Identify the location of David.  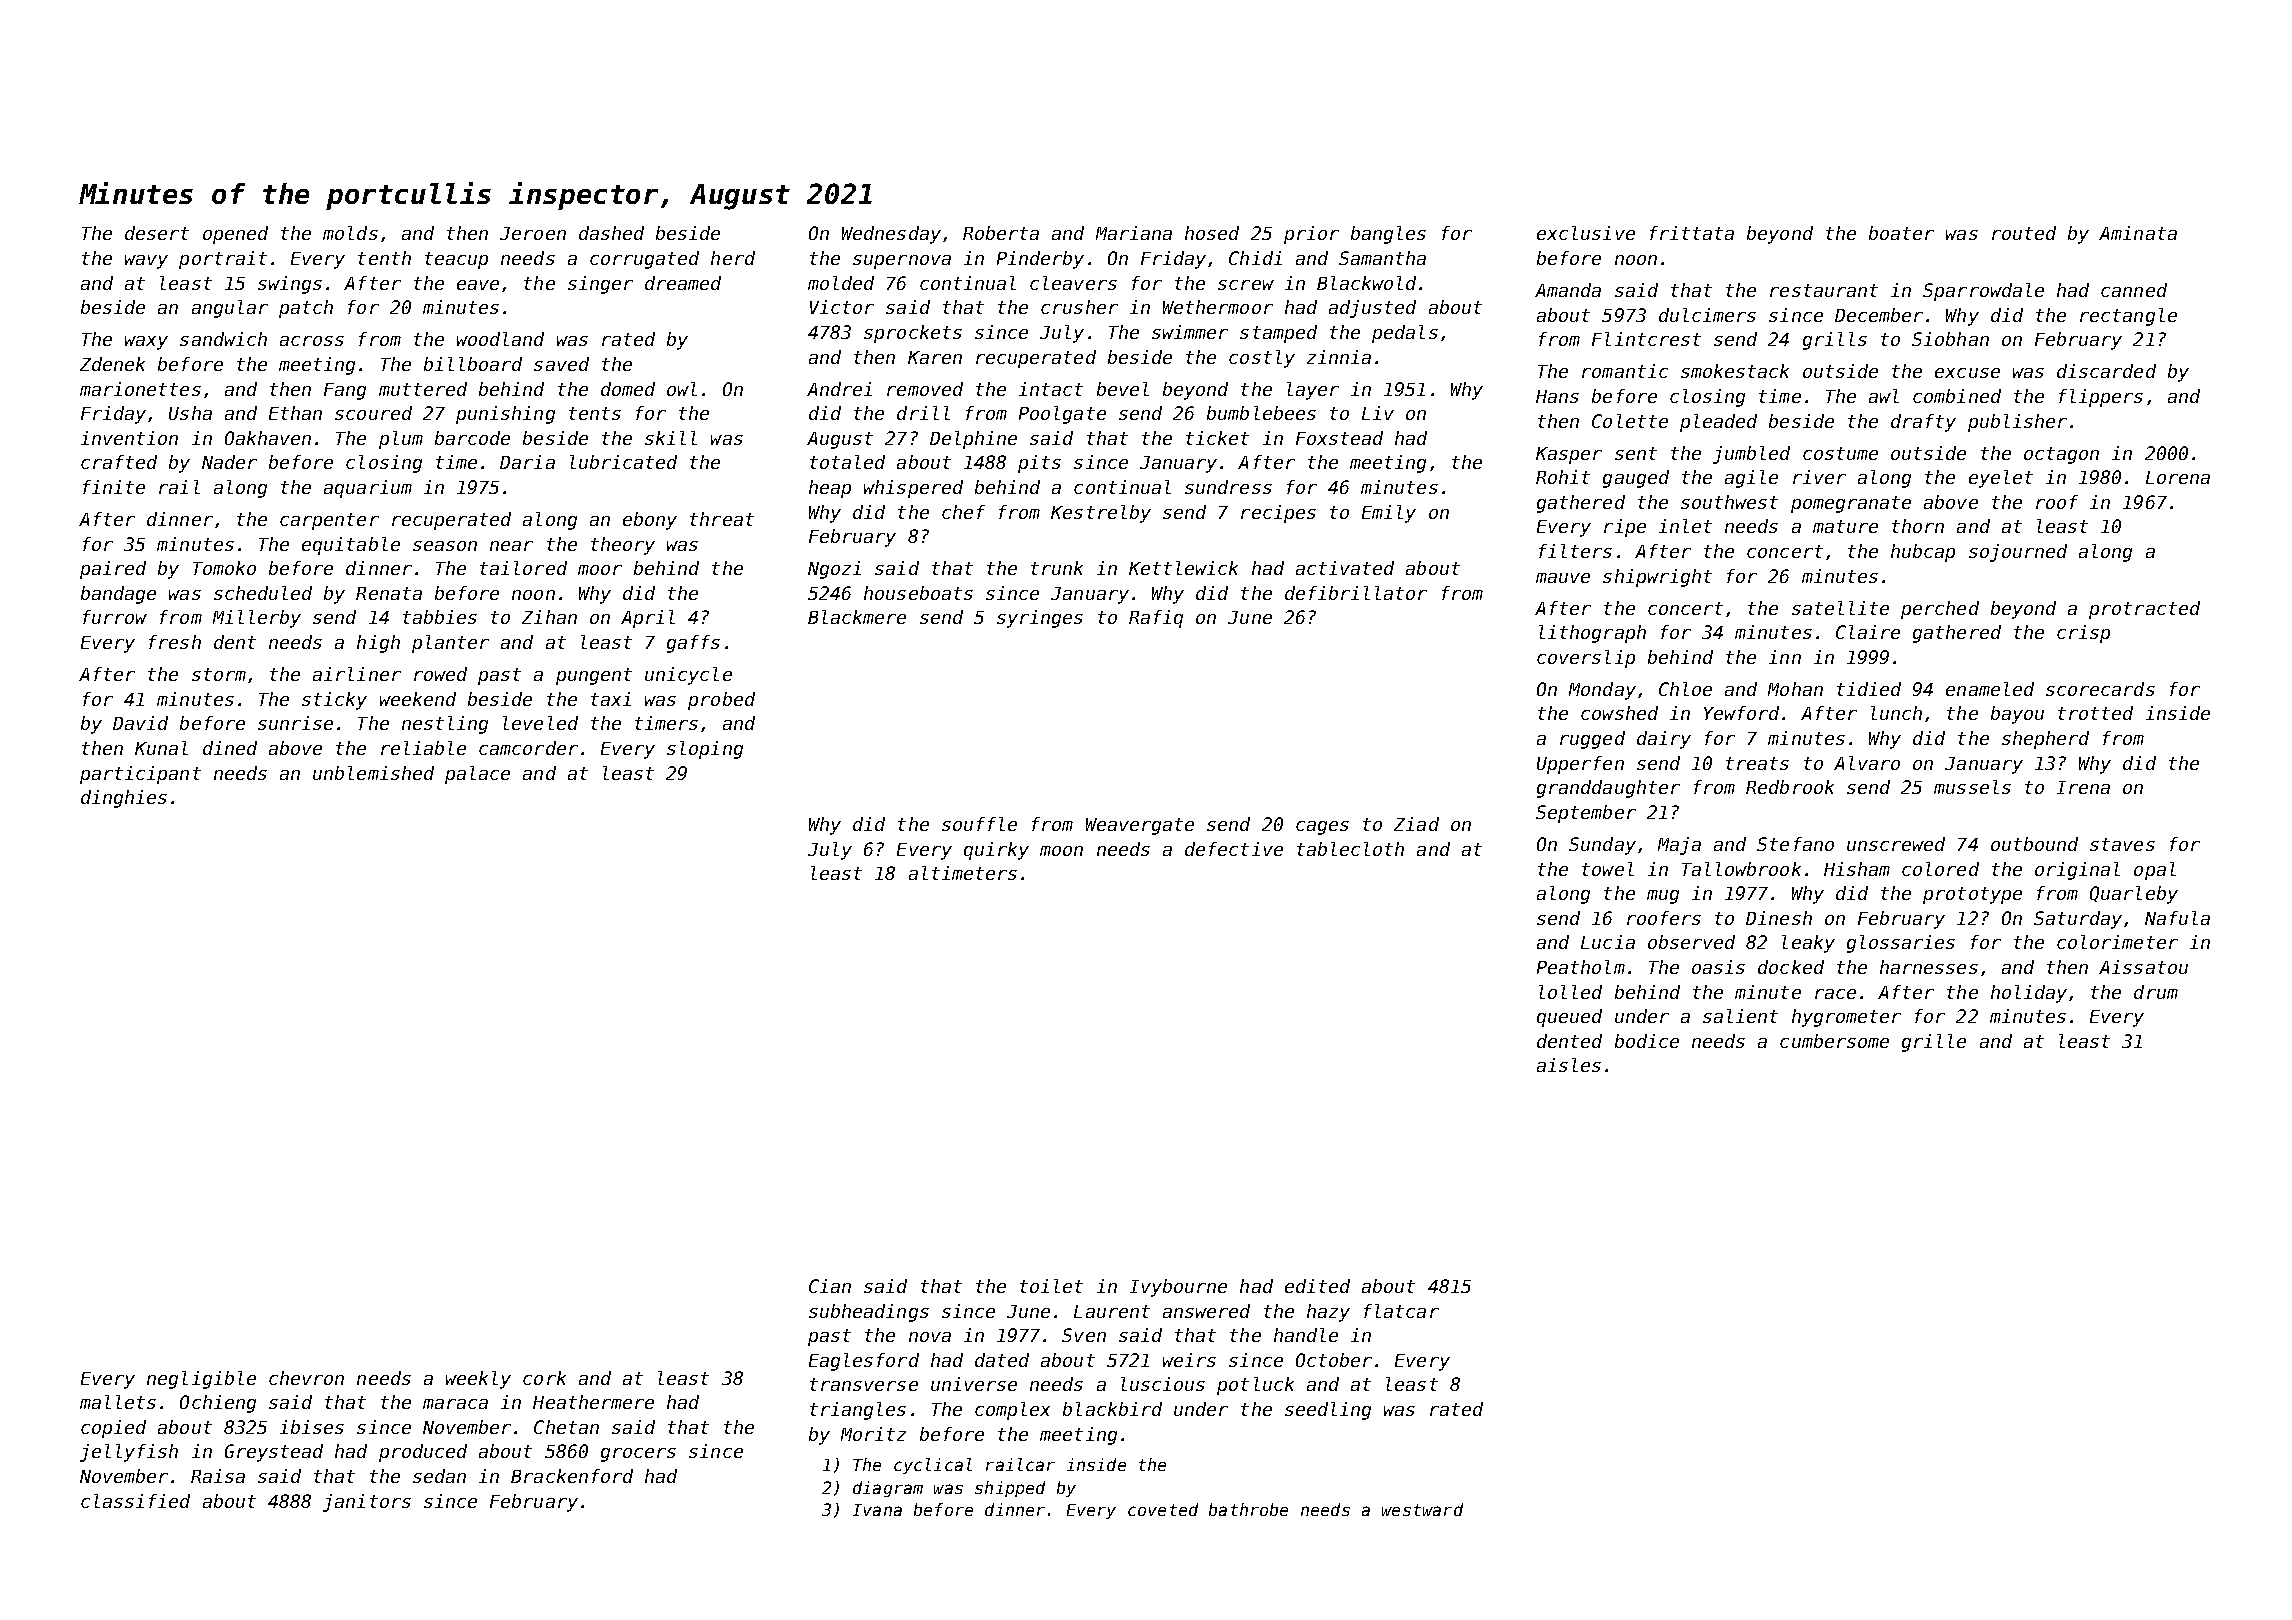
(140, 723).
